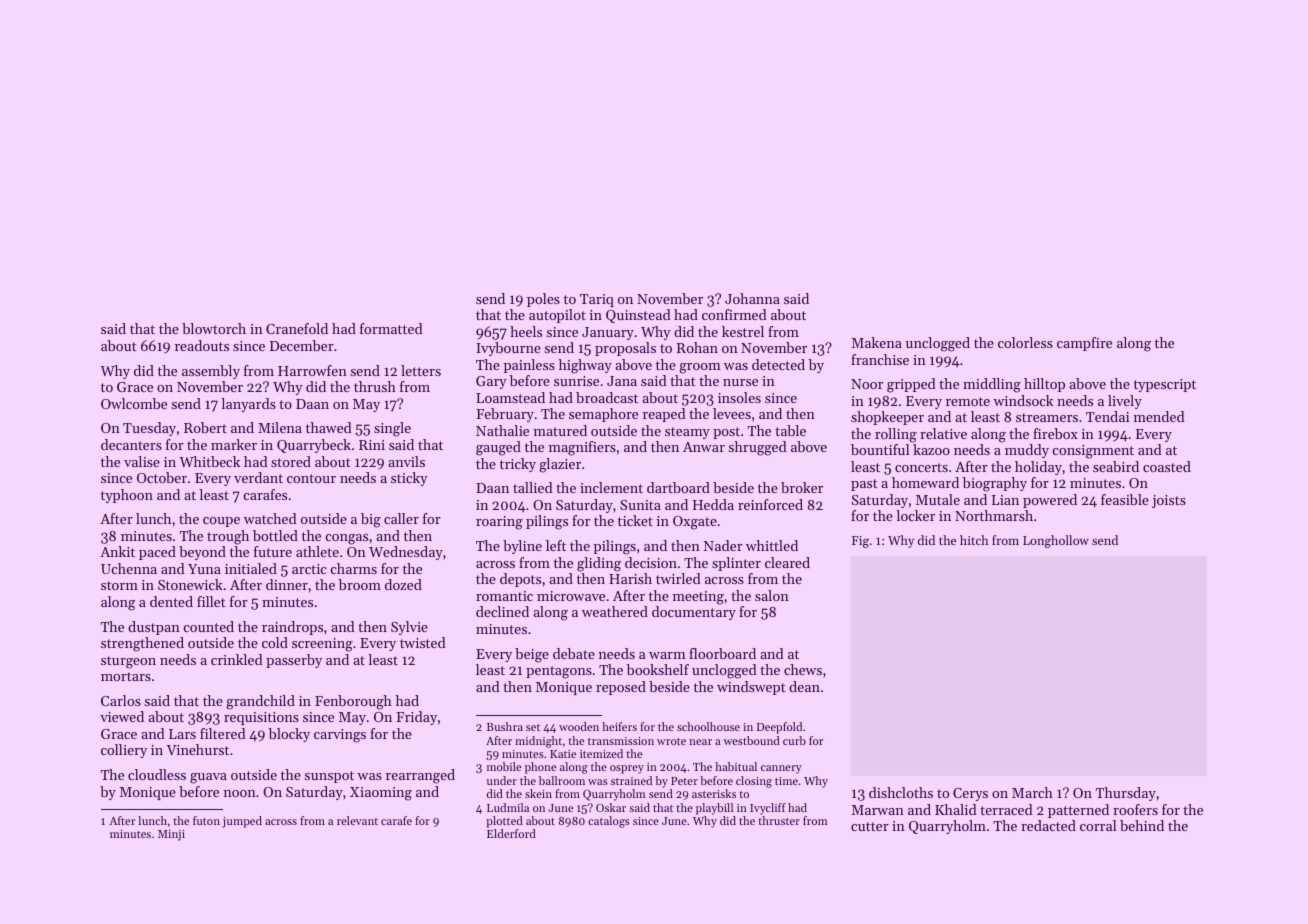  What do you see at coordinates (752, 298) in the page?
I see `Johanna` at bounding box center [752, 298].
